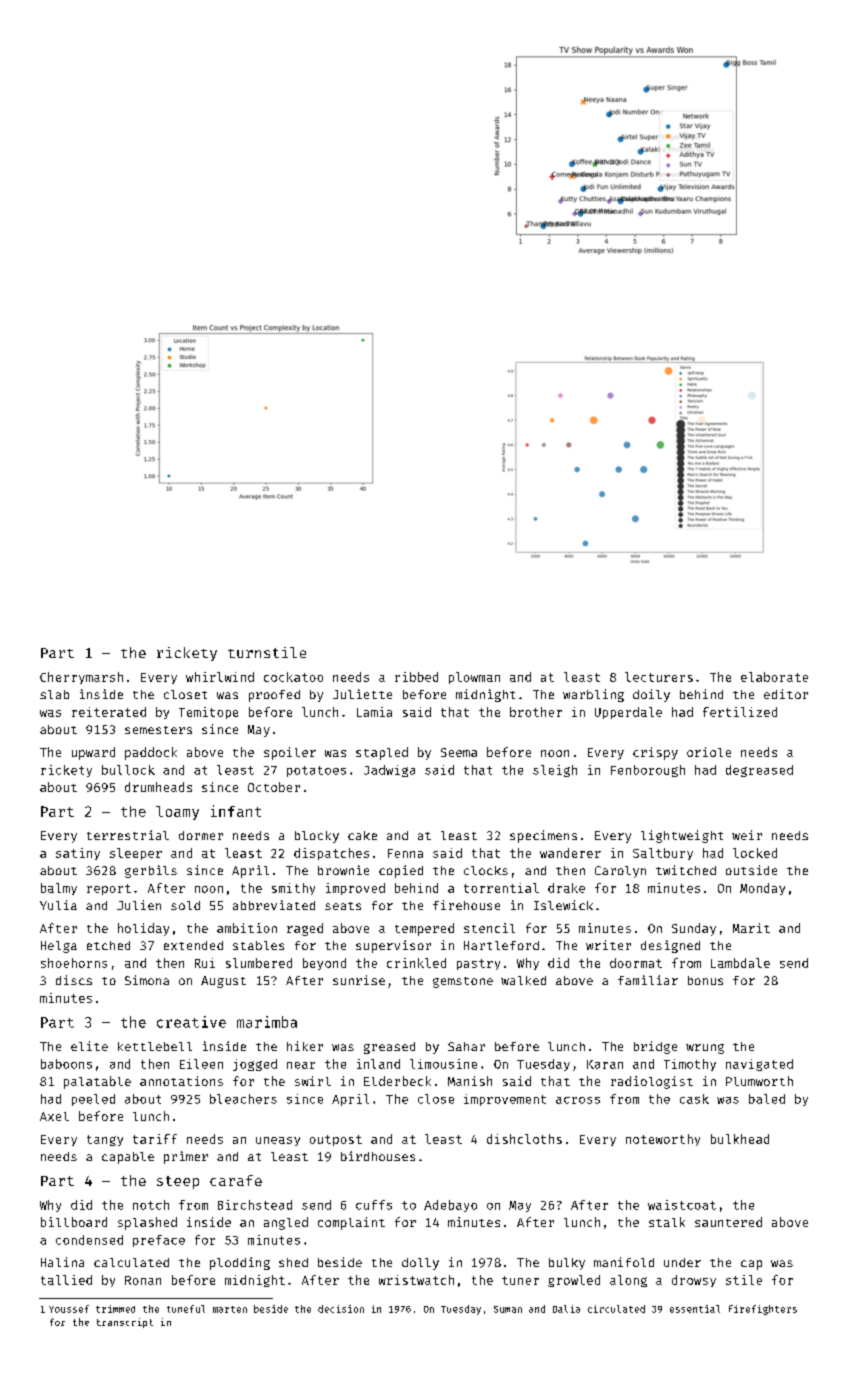 Image resolution: width=849 pixels, height=1400 pixels. I want to click on sleigh, so click(555, 771).
